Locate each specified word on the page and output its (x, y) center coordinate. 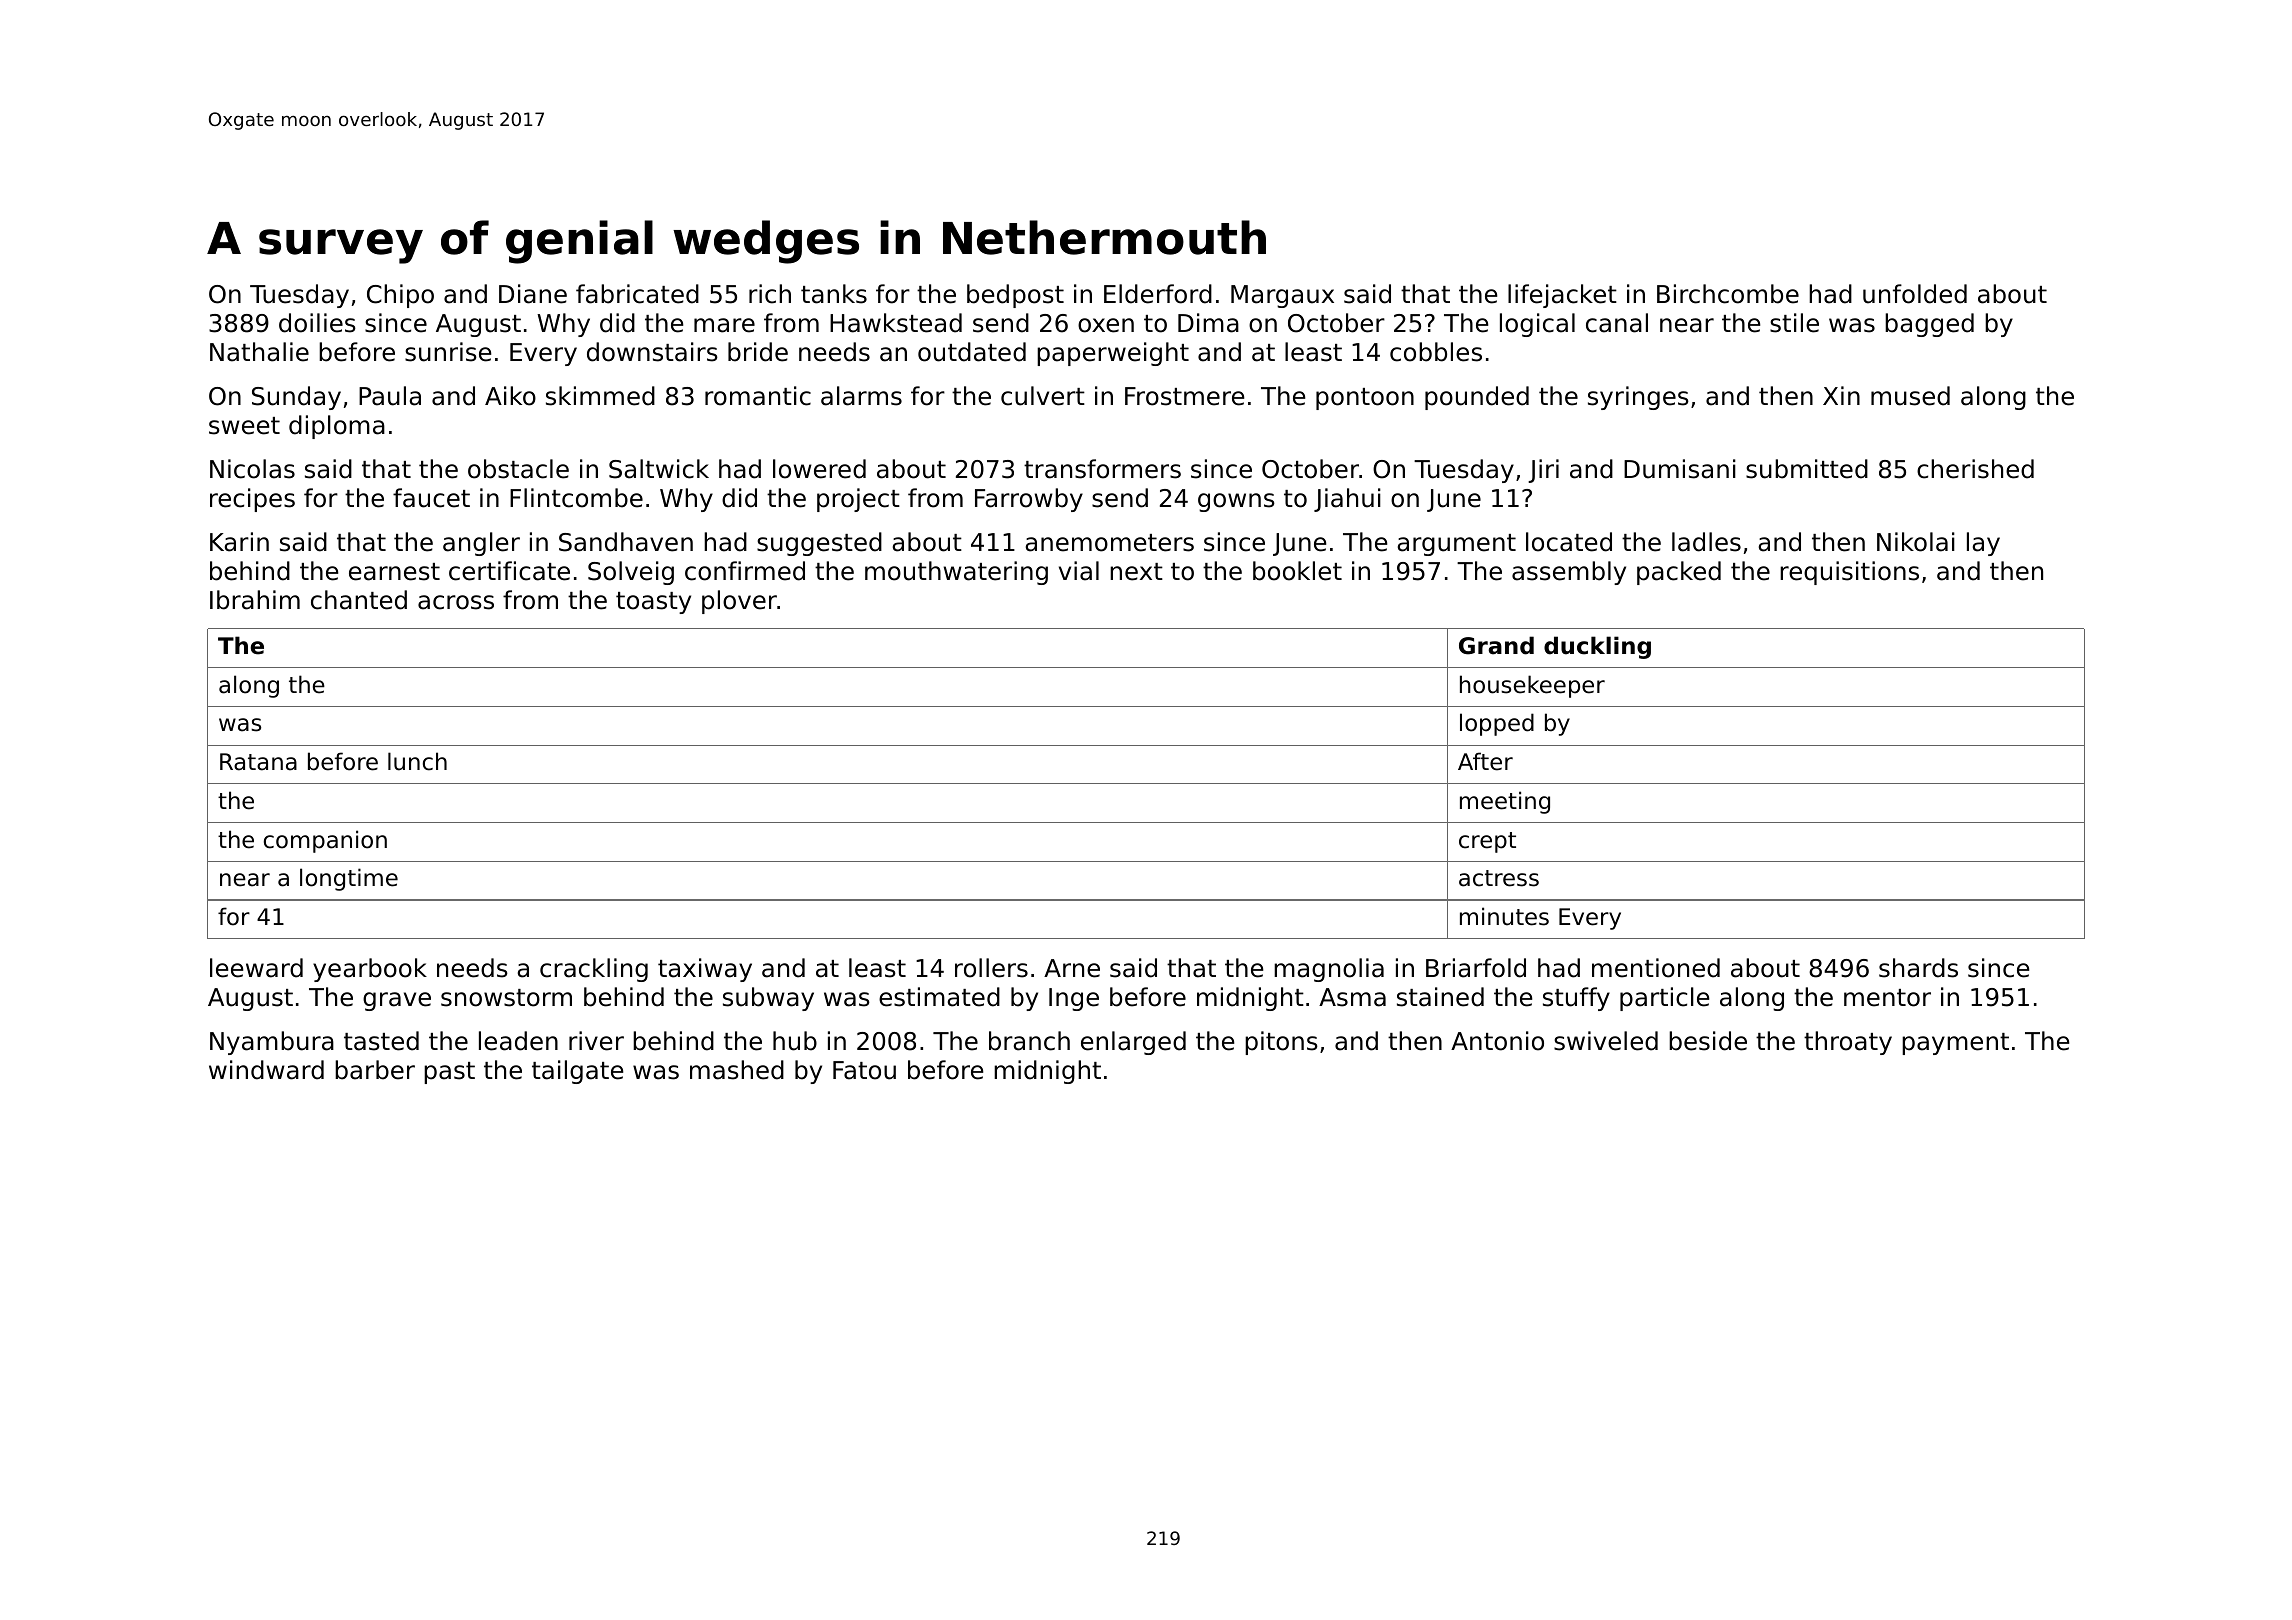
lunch (417, 761)
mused (1910, 396)
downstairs (652, 352)
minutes (1504, 916)
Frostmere (1184, 396)
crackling (594, 970)
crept (1487, 842)
